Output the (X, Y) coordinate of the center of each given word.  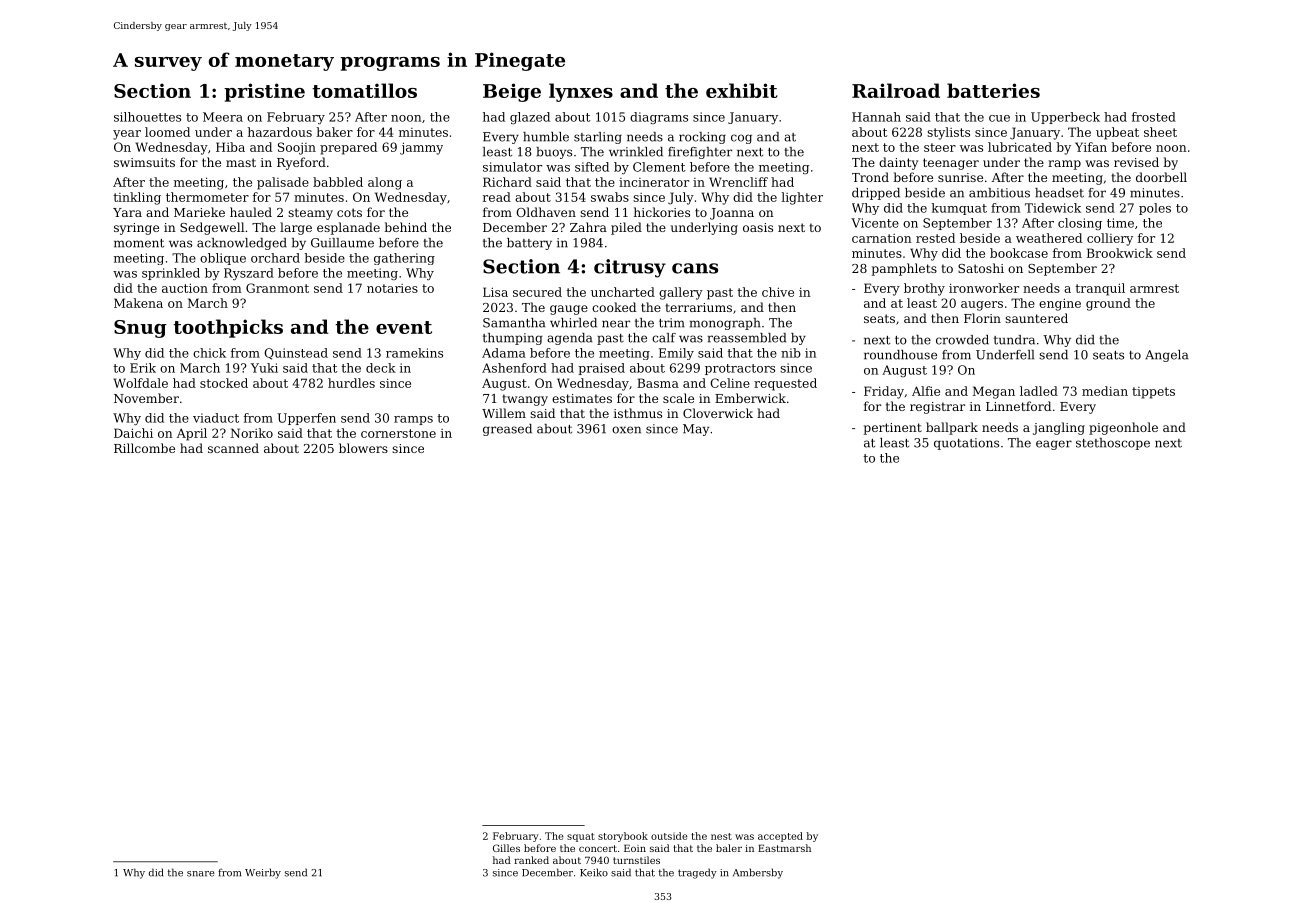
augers (982, 306)
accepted (780, 837)
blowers (363, 448)
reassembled (747, 338)
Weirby (263, 873)
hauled (251, 212)
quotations (966, 444)
